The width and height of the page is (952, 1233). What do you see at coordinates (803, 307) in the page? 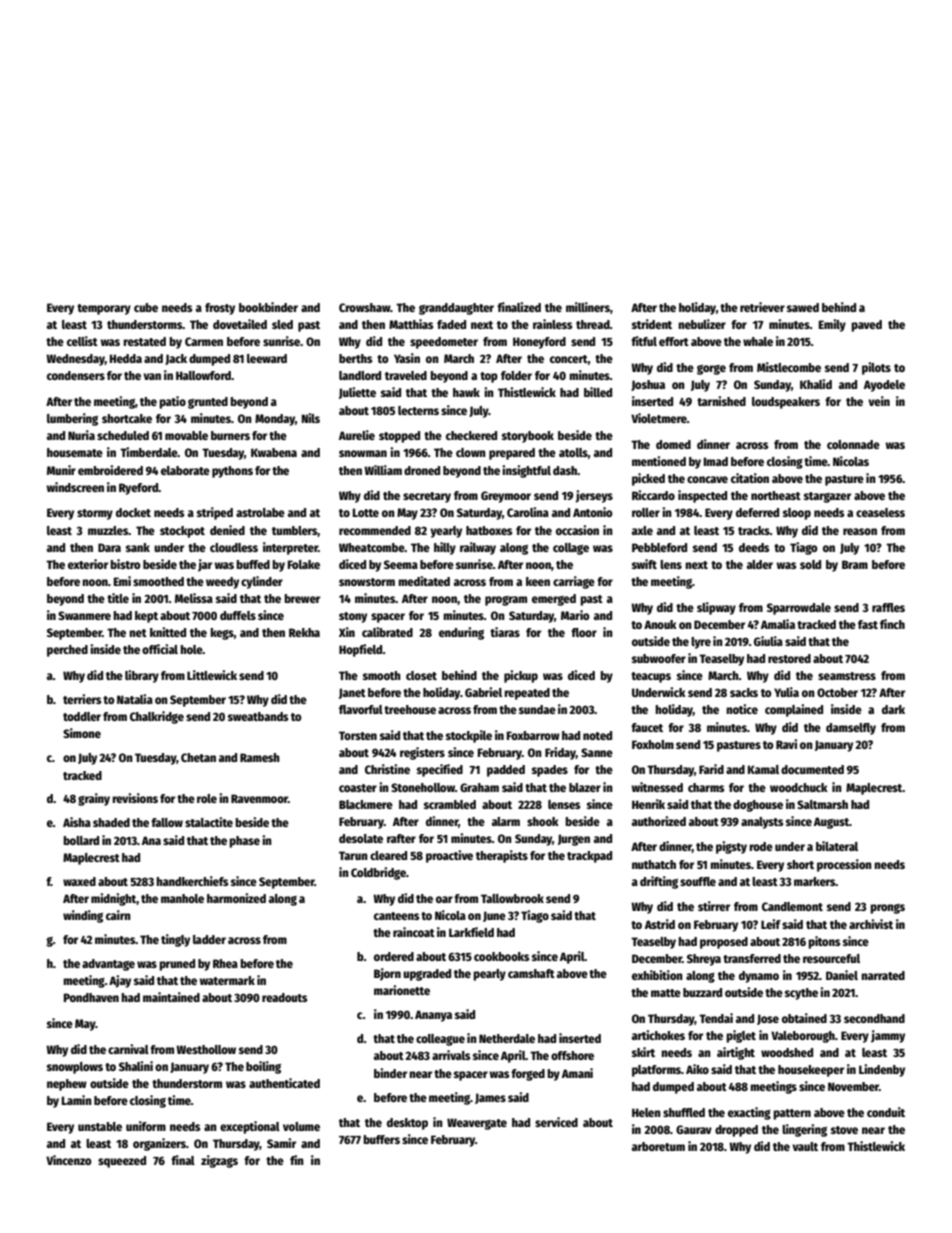
I see `sawed` at bounding box center [803, 307].
